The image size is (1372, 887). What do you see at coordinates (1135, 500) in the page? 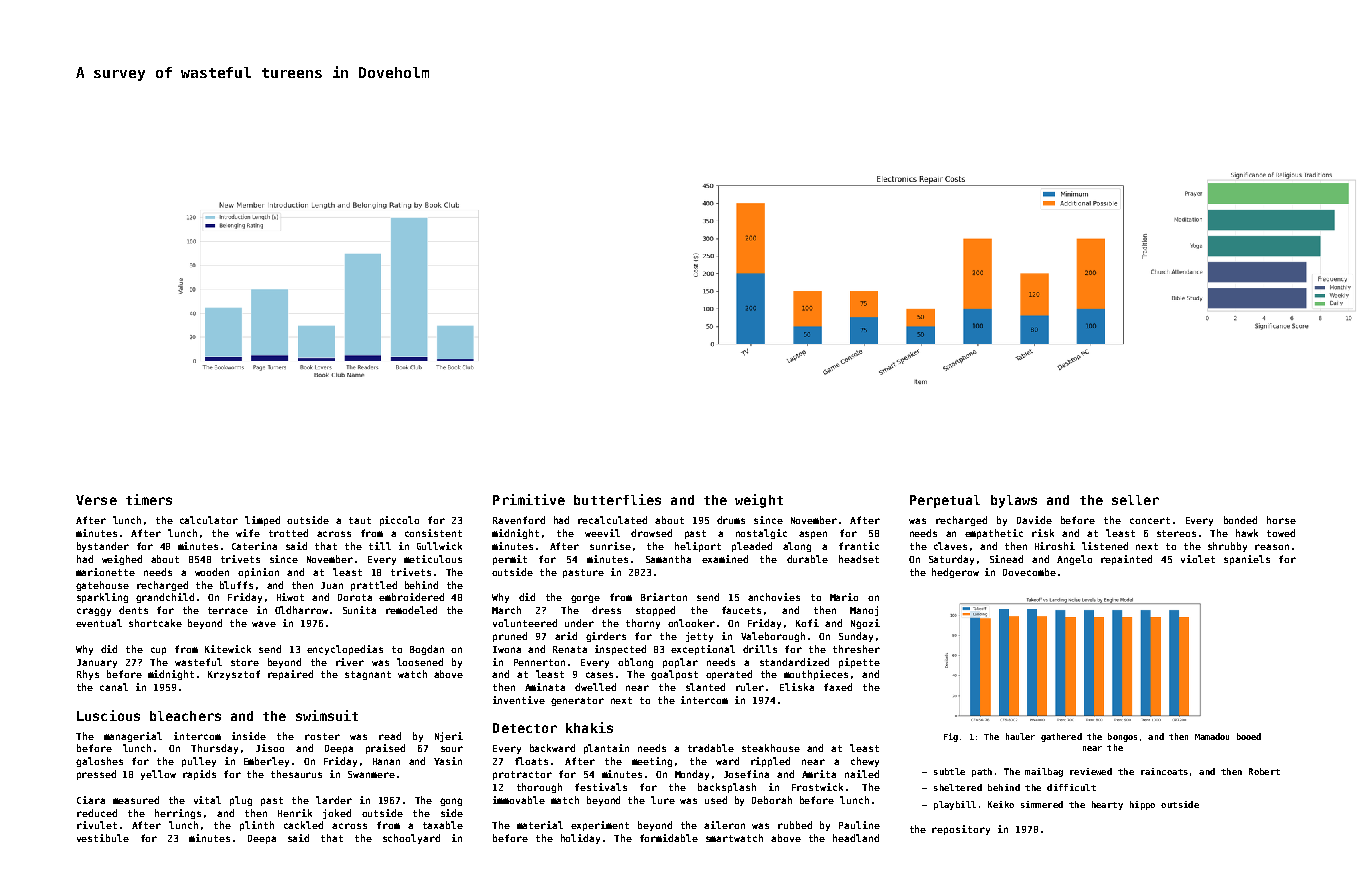
I see `seller` at bounding box center [1135, 500].
